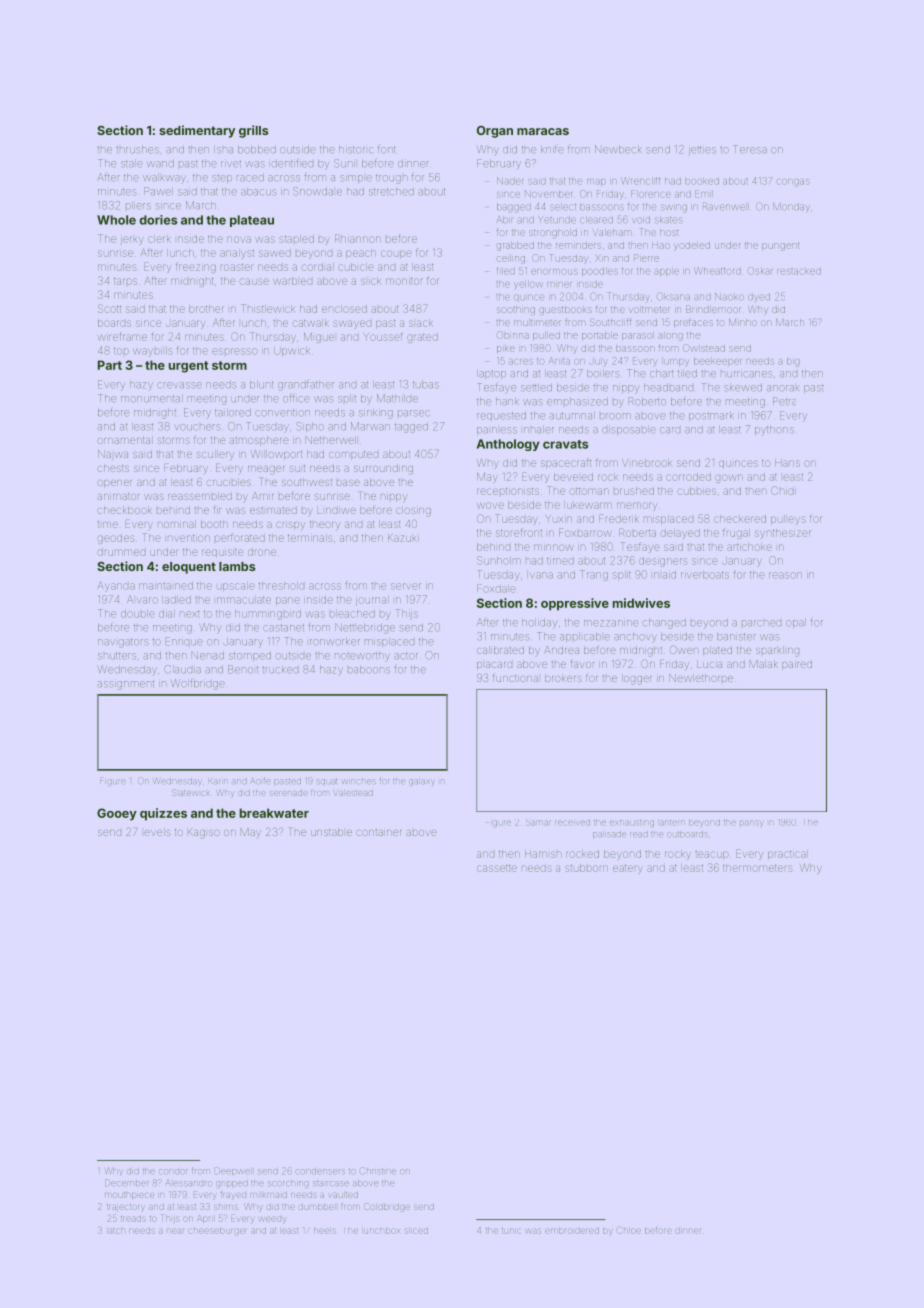 Image resolution: width=924 pixels, height=1308 pixels. What do you see at coordinates (757, 868) in the page?
I see `thermometers` at bounding box center [757, 868].
